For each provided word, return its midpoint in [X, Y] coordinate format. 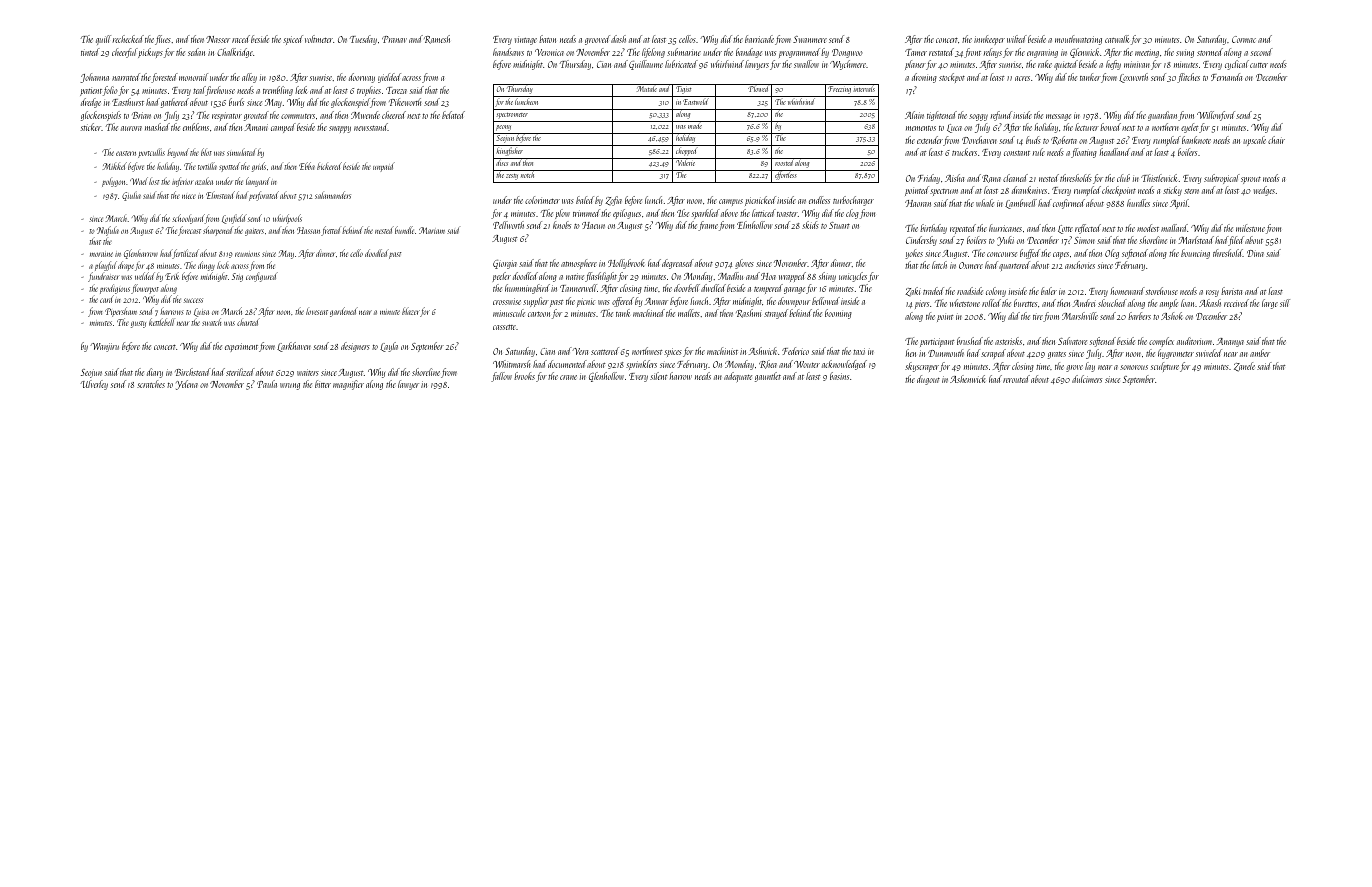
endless [819, 200]
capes [1061, 255]
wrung [290, 386]
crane [568, 377]
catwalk [1117, 39]
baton [547, 39]
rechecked [128, 39]
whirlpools [287, 219]
